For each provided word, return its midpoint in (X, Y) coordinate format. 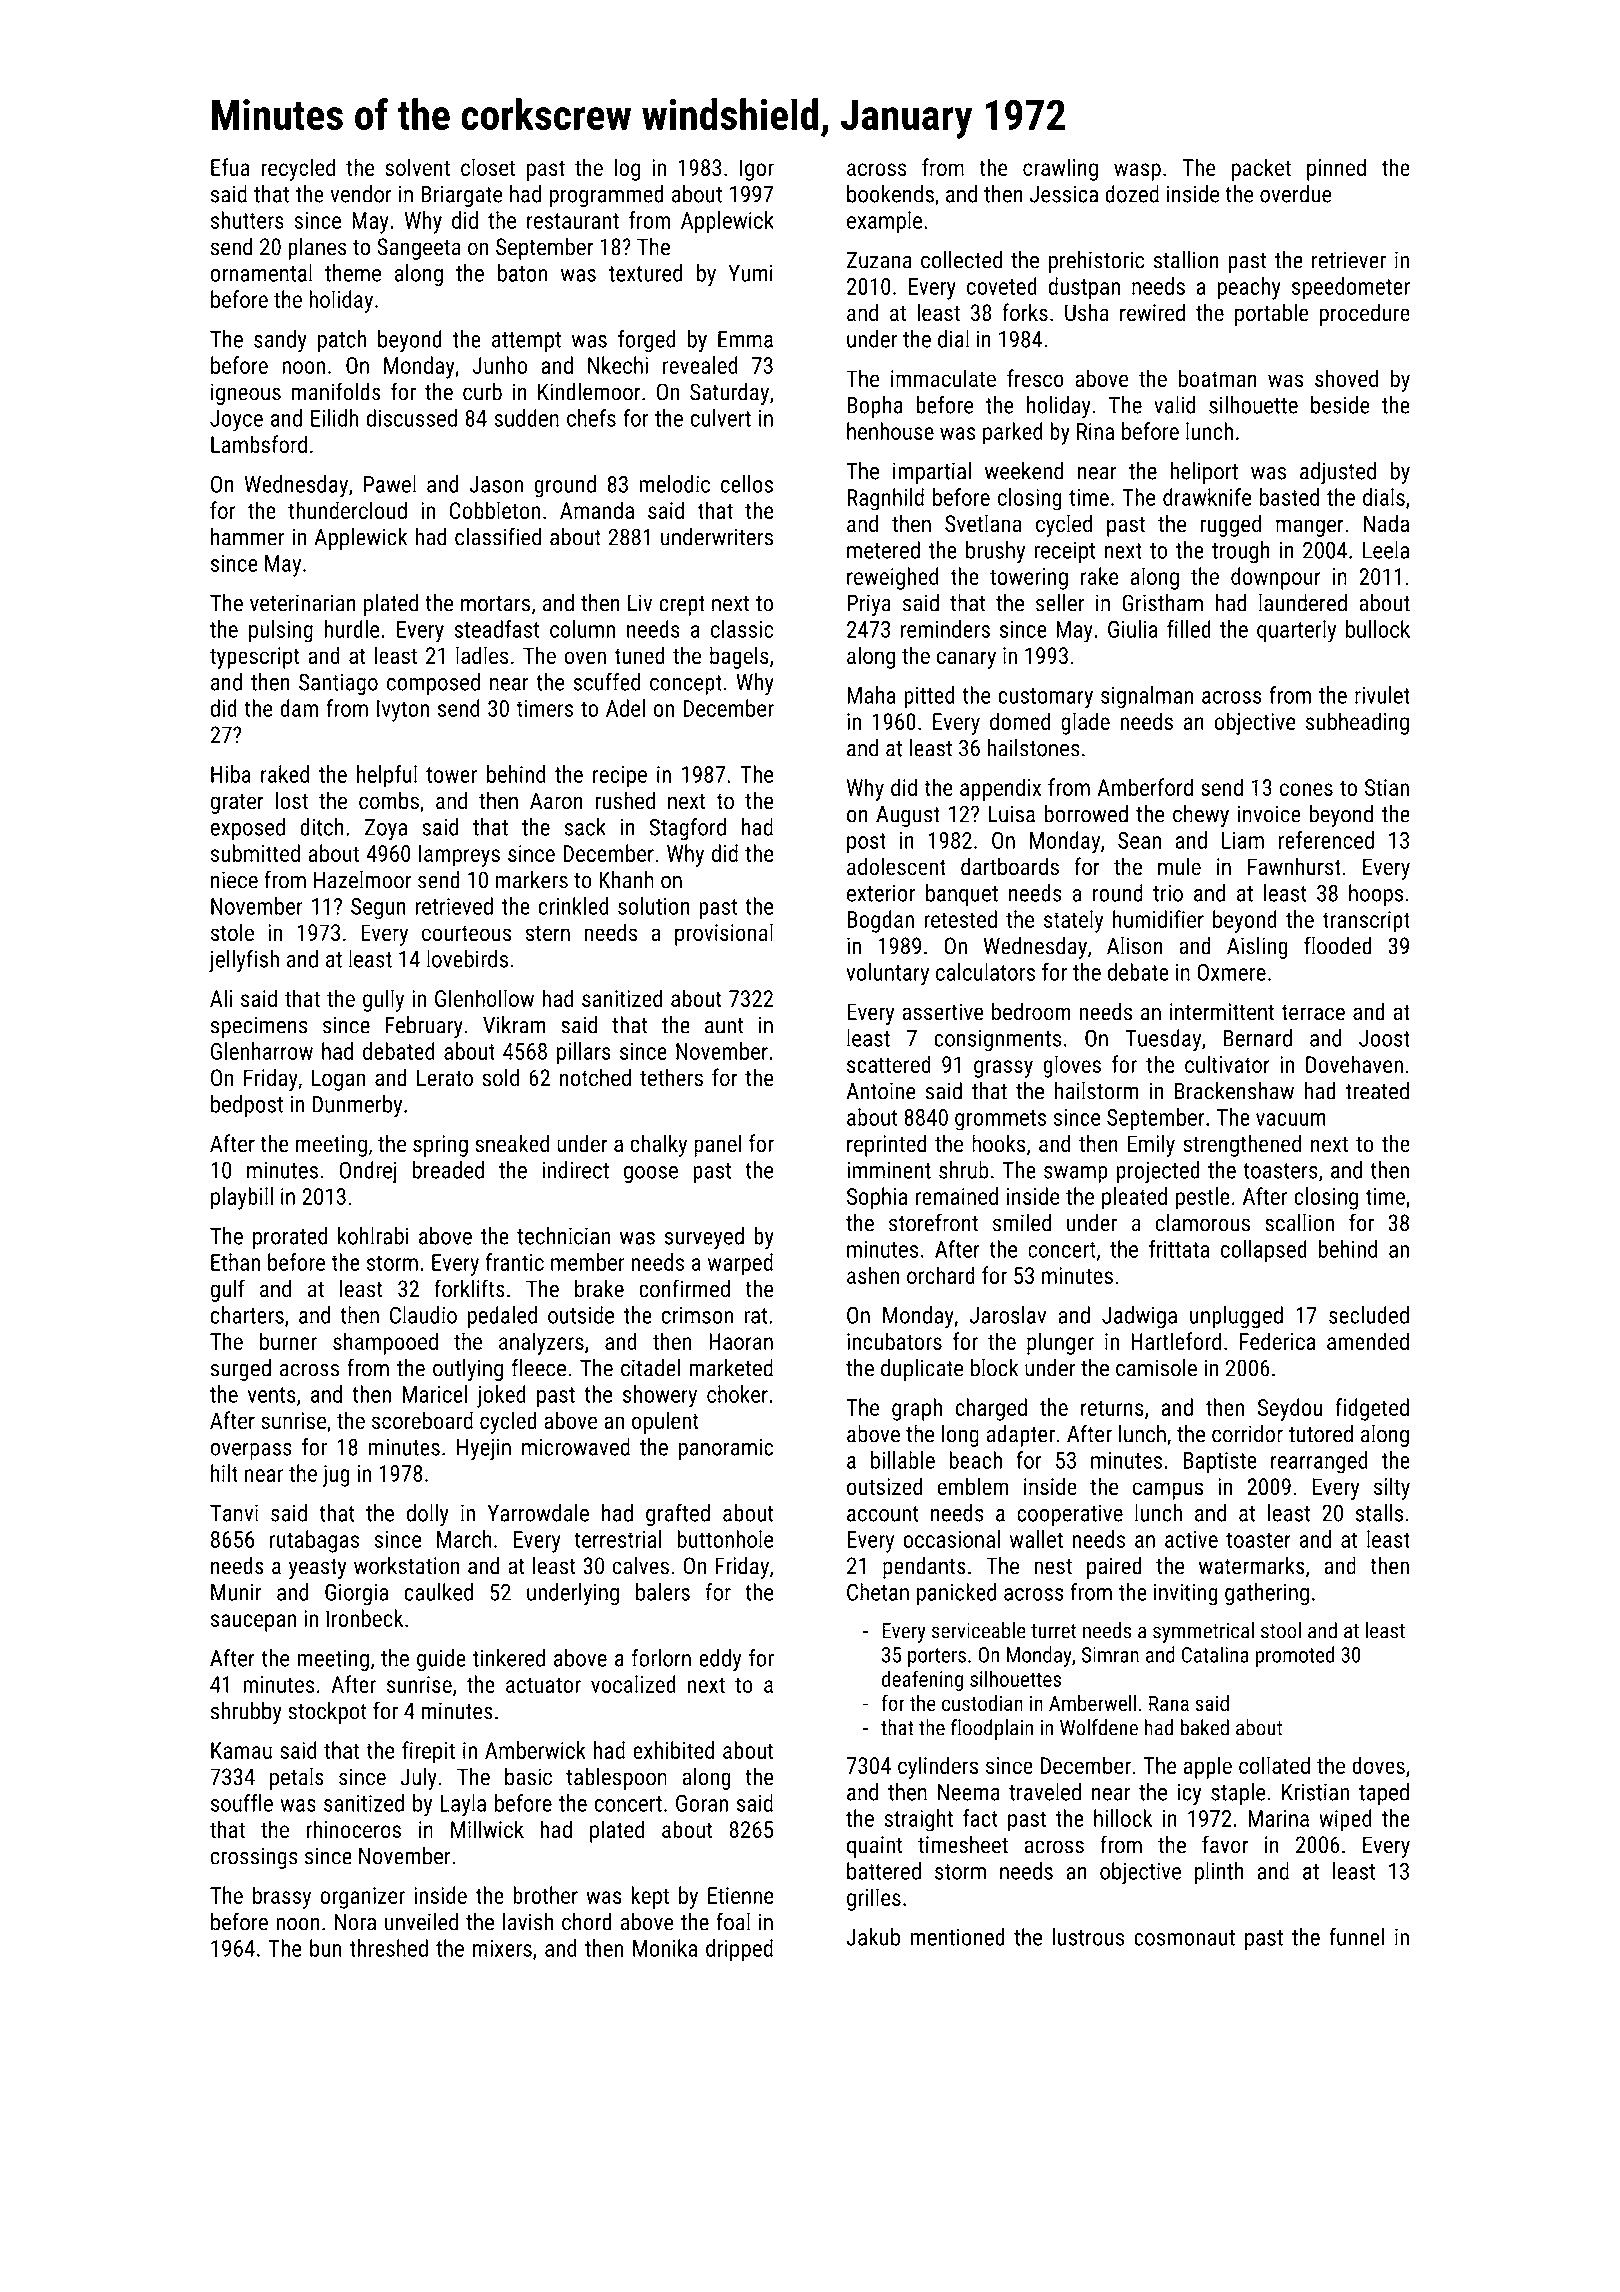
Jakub (873, 1937)
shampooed (385, 1343)
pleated (1134, 1198)
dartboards (1010, 866)
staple (1238, 1794)
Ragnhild (885, 499)
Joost (1384, 1038)
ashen (873, 1275)
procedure (1365, 314)
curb (482, 392)
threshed (388, 1948)
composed (433, 684)
